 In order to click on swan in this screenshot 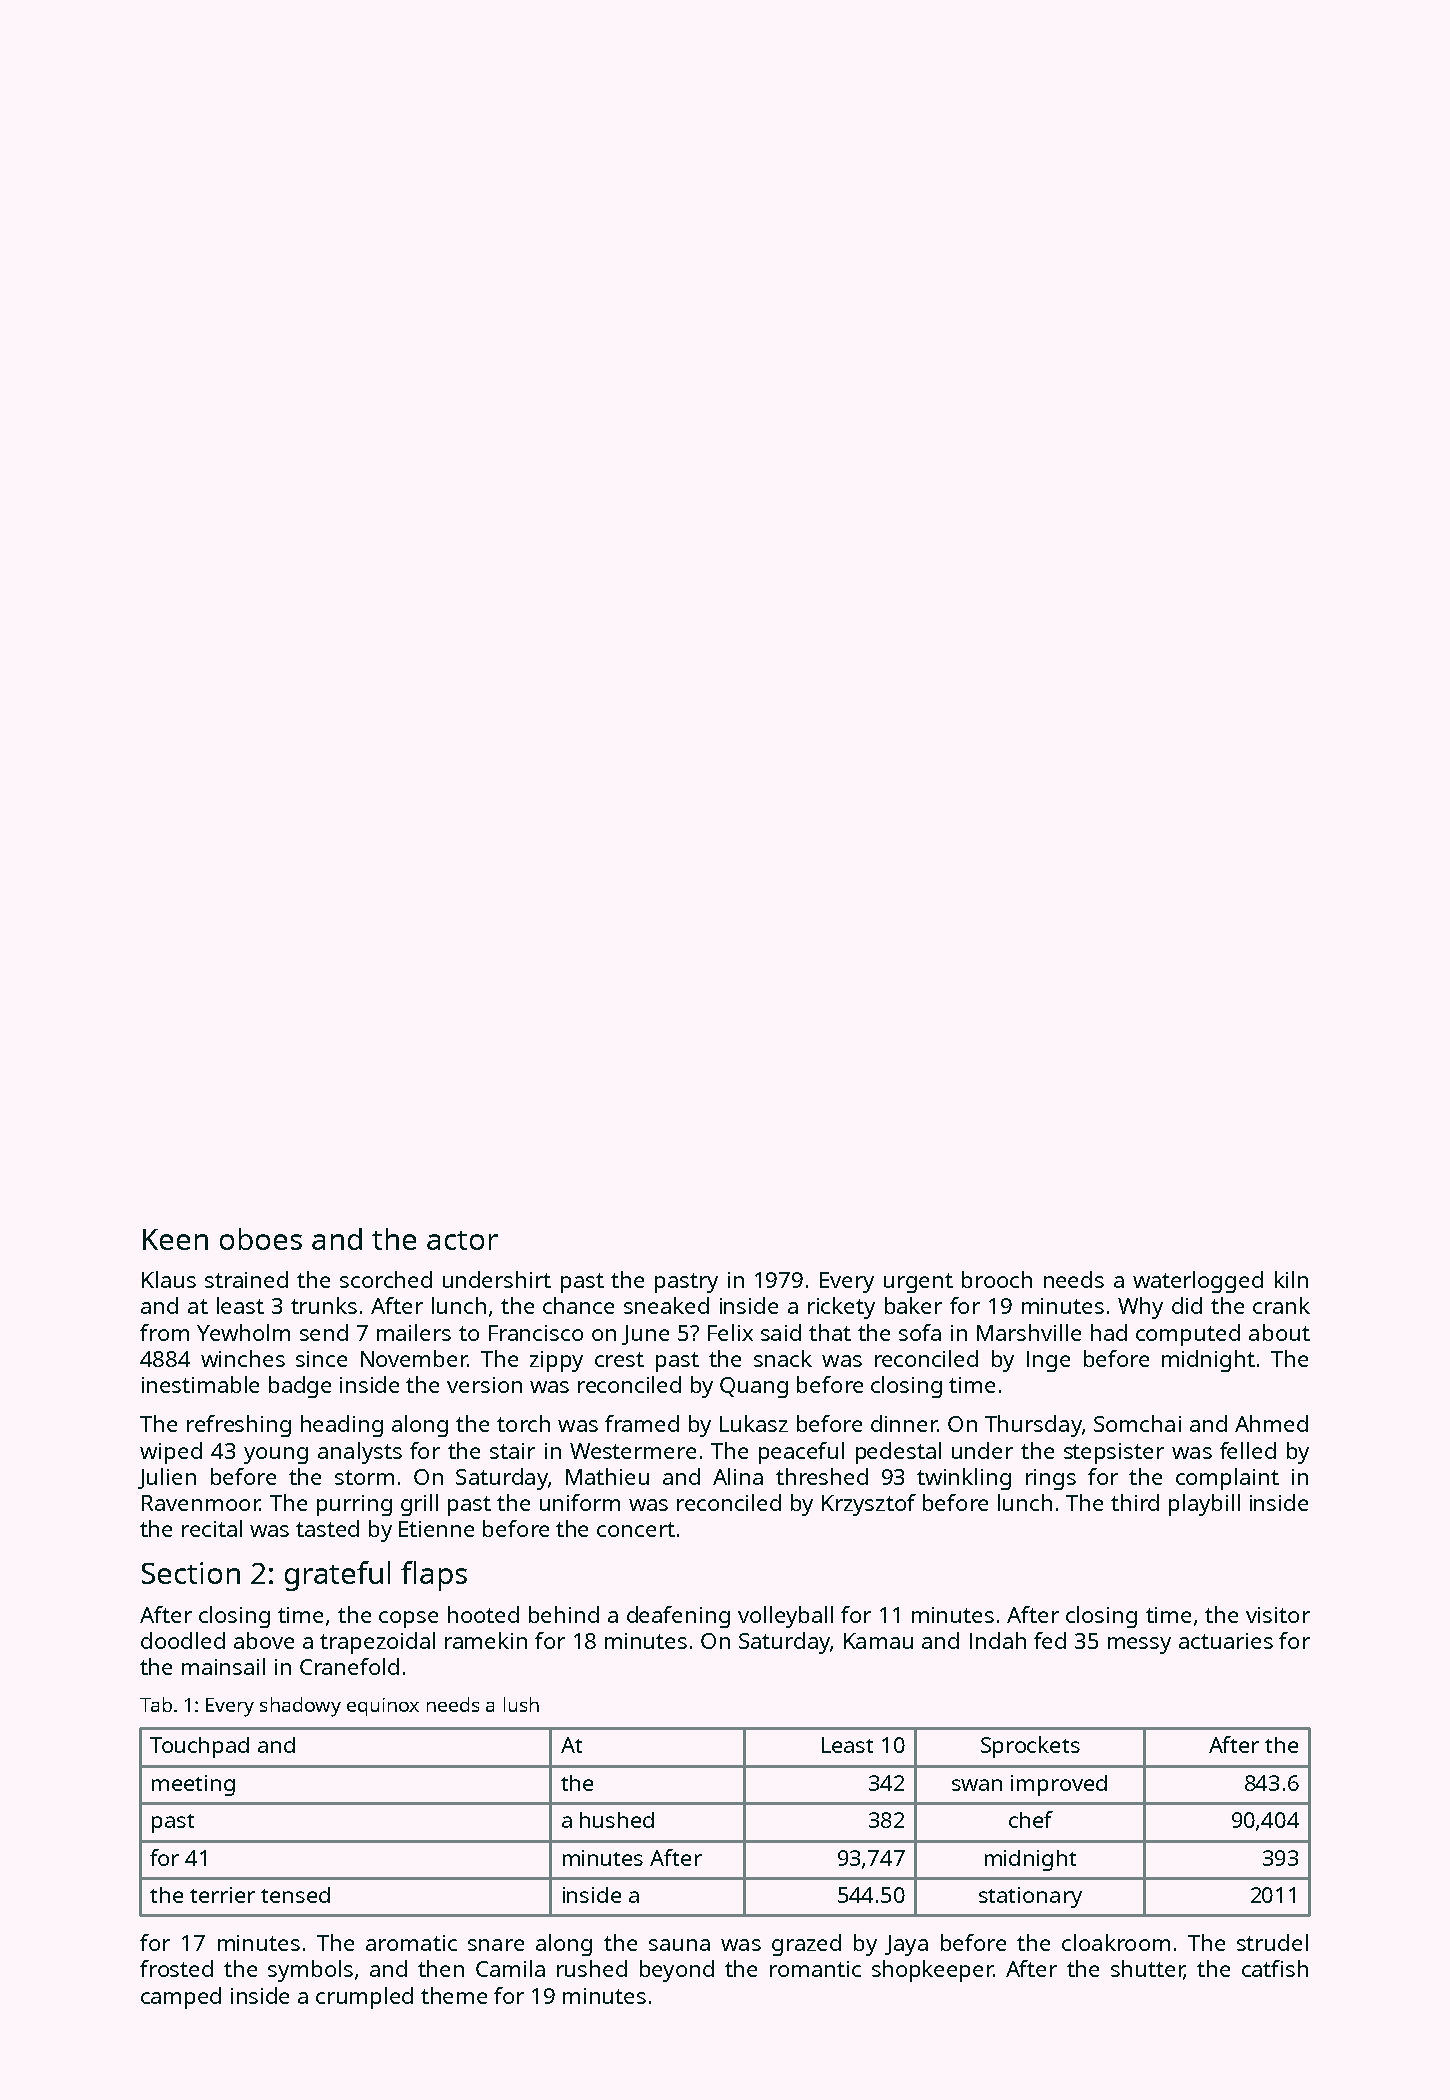, I will do `click(977, 1785)`.
